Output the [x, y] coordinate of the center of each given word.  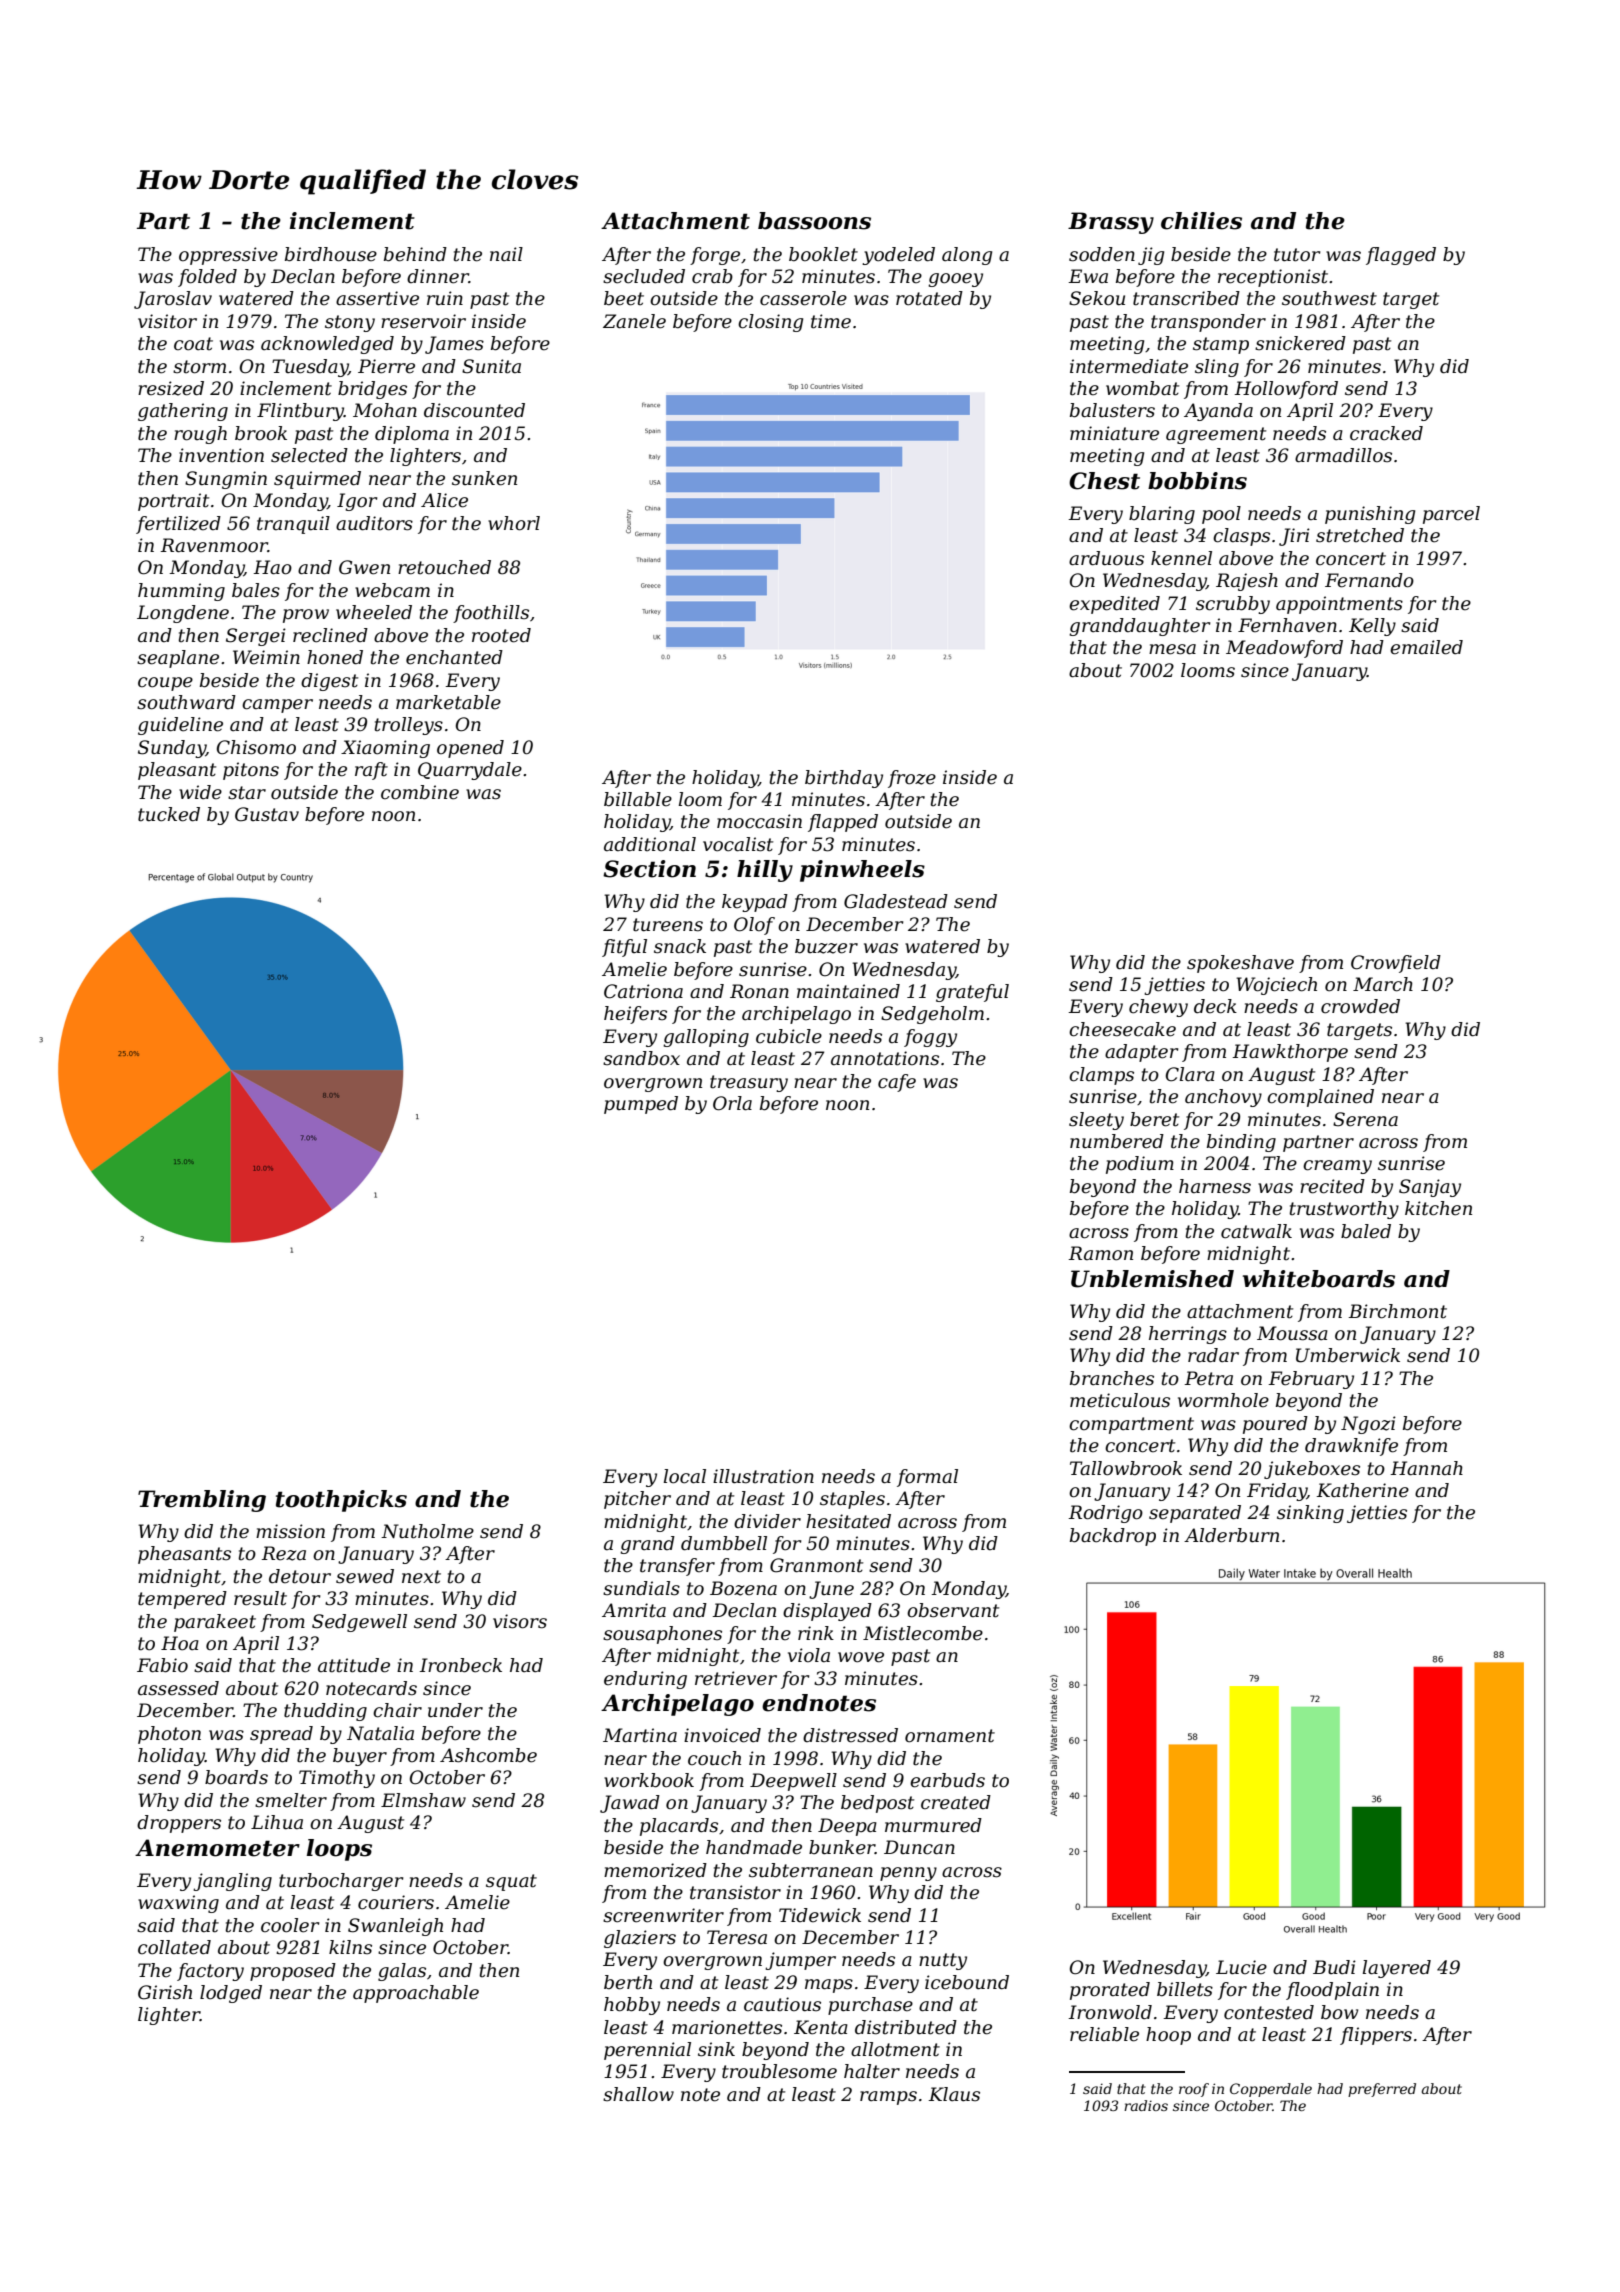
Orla [732, 1103]
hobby [632, 2006]
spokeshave [1240, 964]
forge [715, 256]
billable [638, 799]
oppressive [228, 256]
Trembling [202, 1501]
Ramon [1100, 1253]
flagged [1401, 256]
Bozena [743, 1588]
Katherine [1362, 1490]
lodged [231, 1994]
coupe [165, 684]
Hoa [180, 1643]
